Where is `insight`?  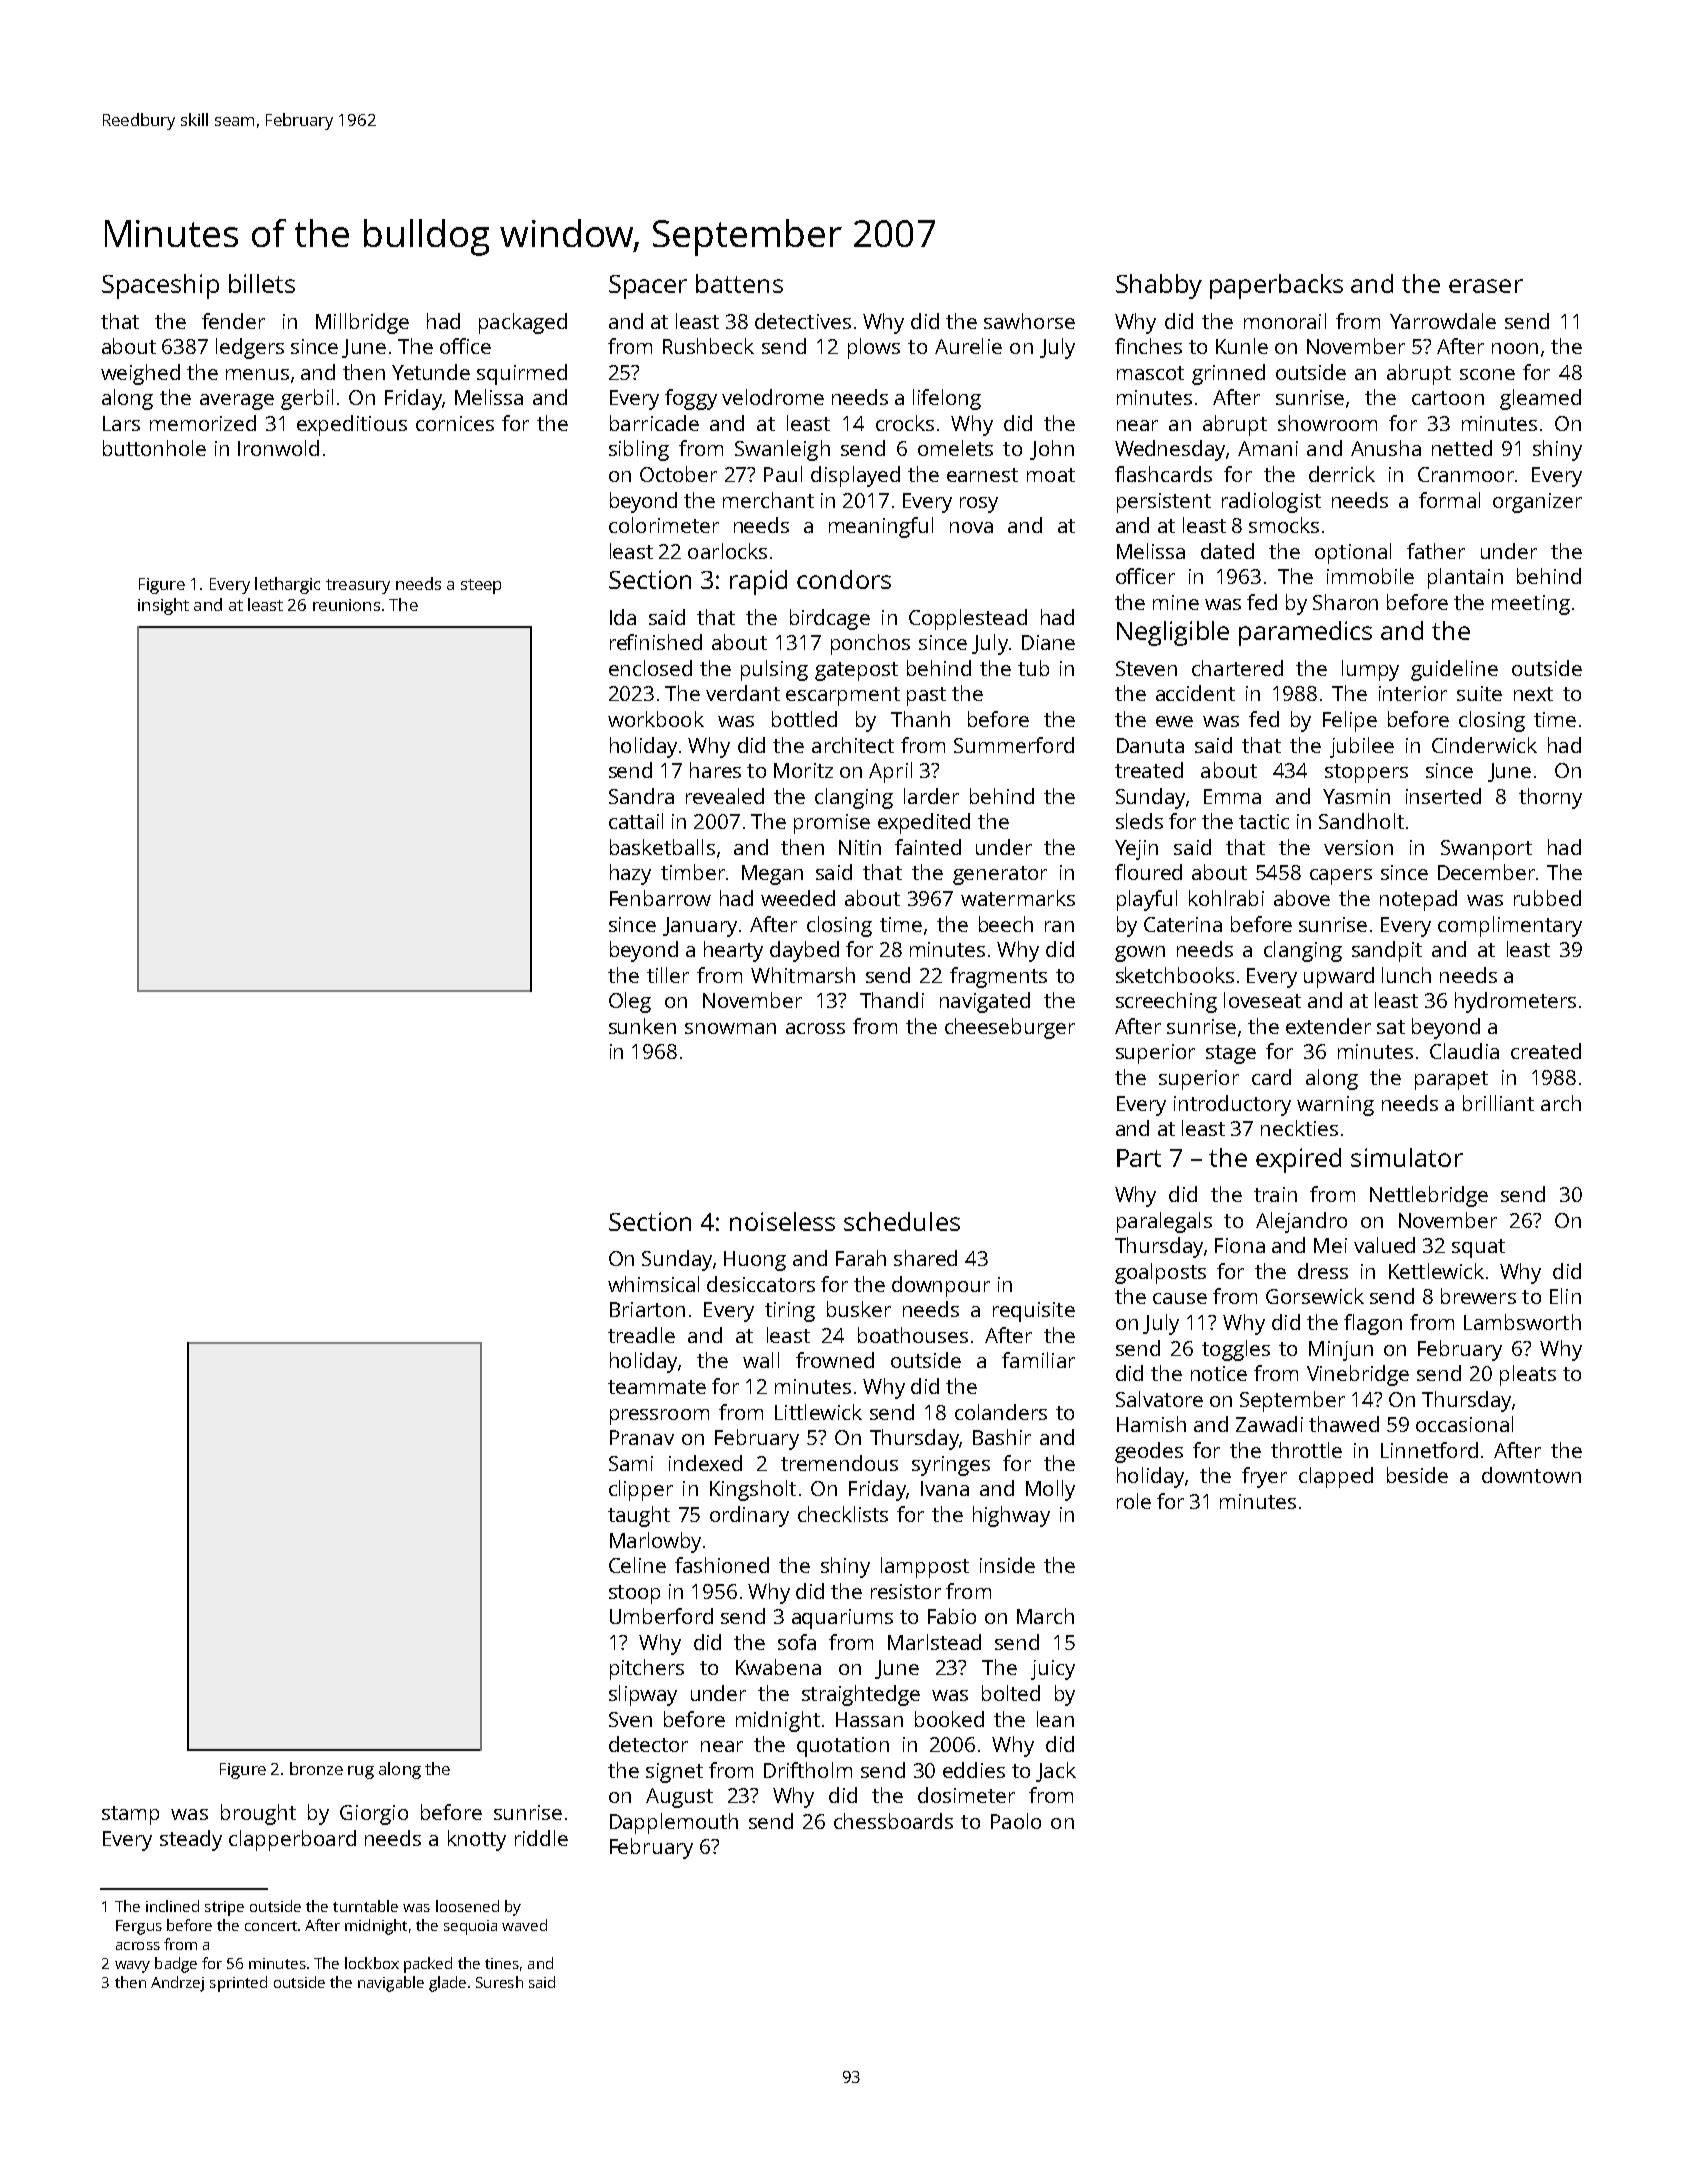 insight is located at coordinates (163, 606).
